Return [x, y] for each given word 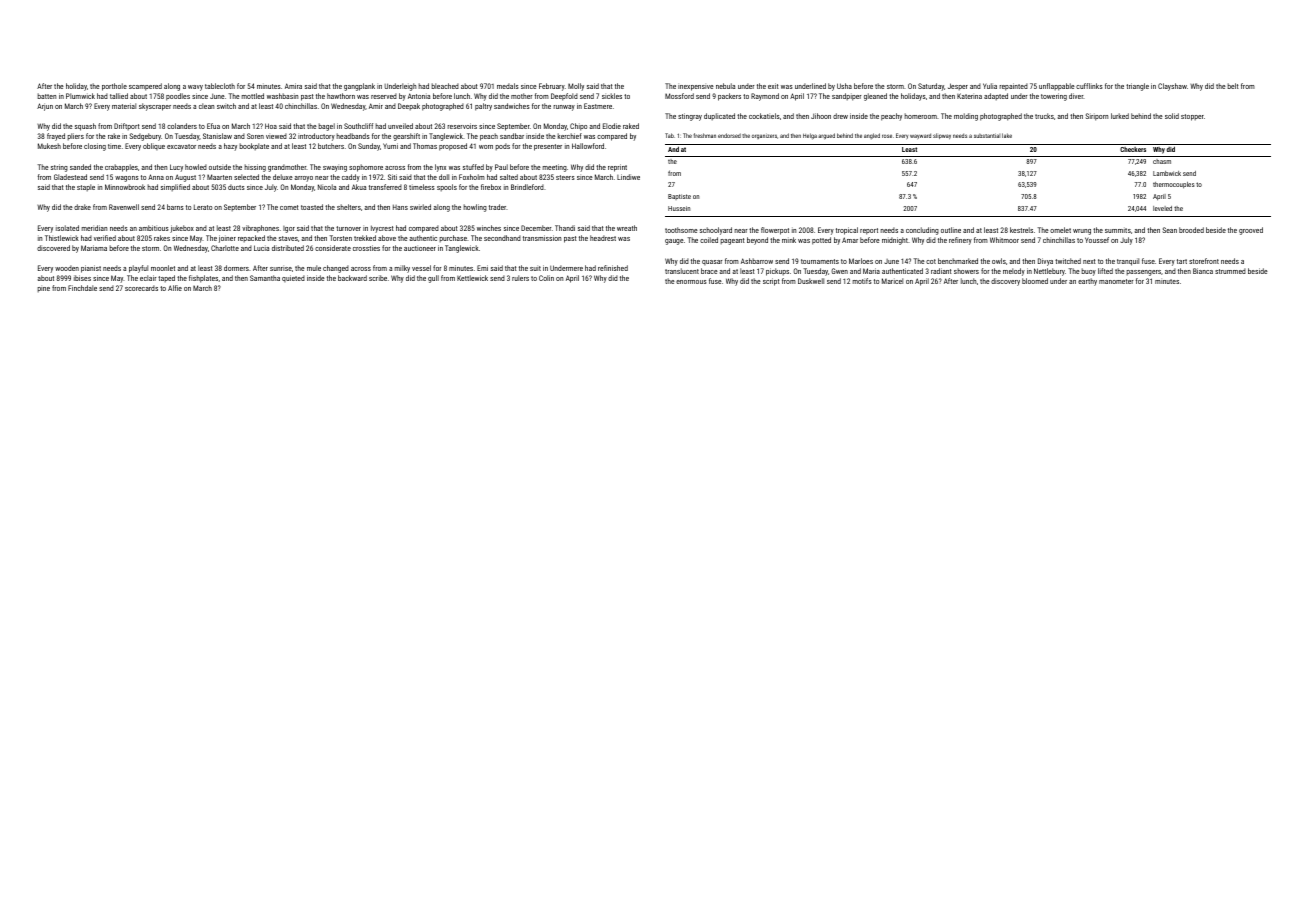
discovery [1005, 282]
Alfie [175, 288]
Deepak [409, 106]
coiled [709, 240]
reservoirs [462, 126]
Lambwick [1167, 173]
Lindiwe [628, 177]
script [771, 282]
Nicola [327, 187]
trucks [1044, 116]
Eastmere [598, 106]
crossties [366, 248]
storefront [1204, 261]
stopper [1192, 117]
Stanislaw [217, 136]
